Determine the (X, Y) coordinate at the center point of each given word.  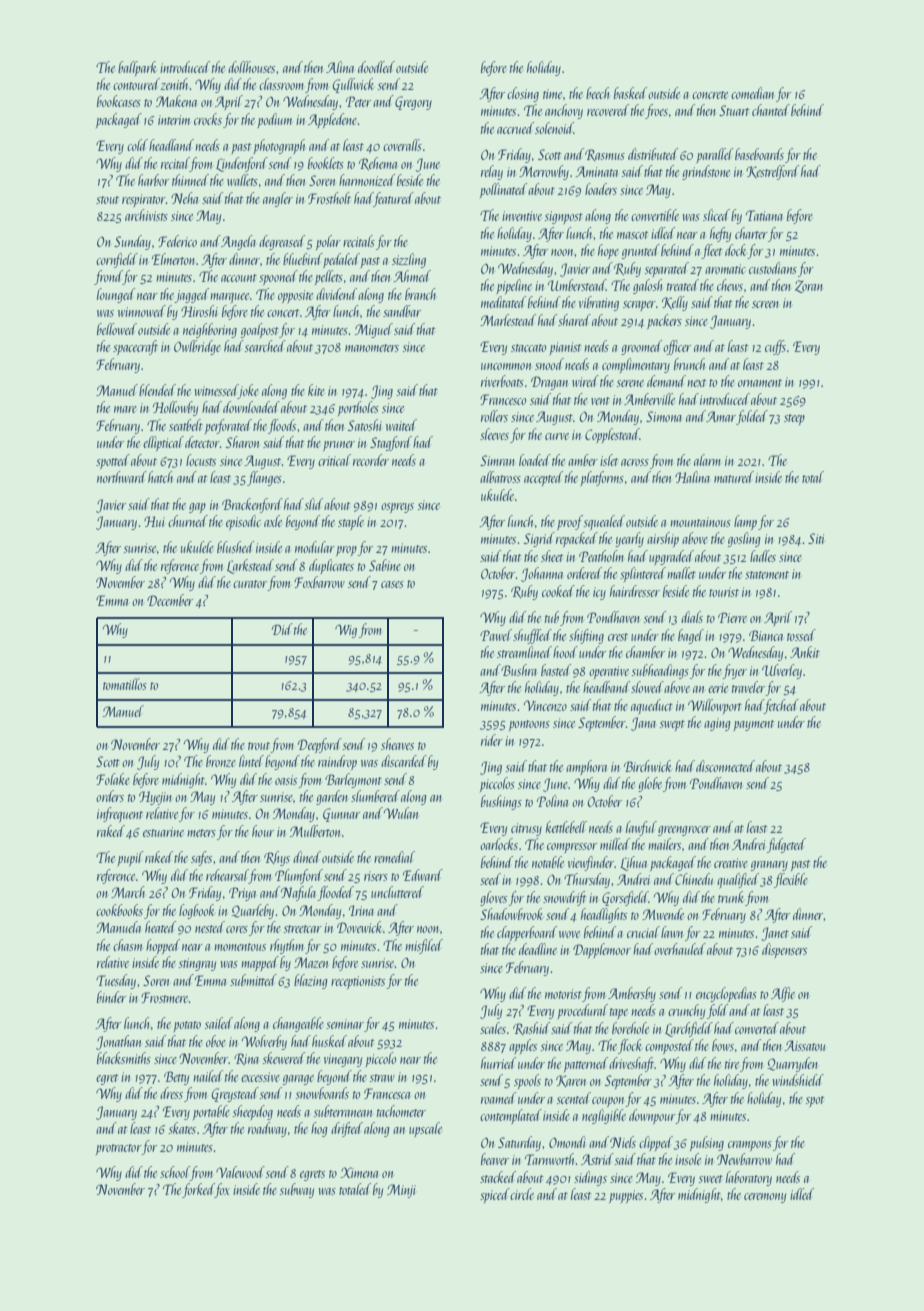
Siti (816, 538)
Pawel (496, 635)
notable (548, 862)
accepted (543, 478)
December (170, 600)
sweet (710, 1179)
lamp (745, 522)
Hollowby (175, 408)
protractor (119, 1149)
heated (160, 927)
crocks (208, 119)
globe (650, 784)
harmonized (367, 180)
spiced (495, 1195)
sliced (716, 215)
